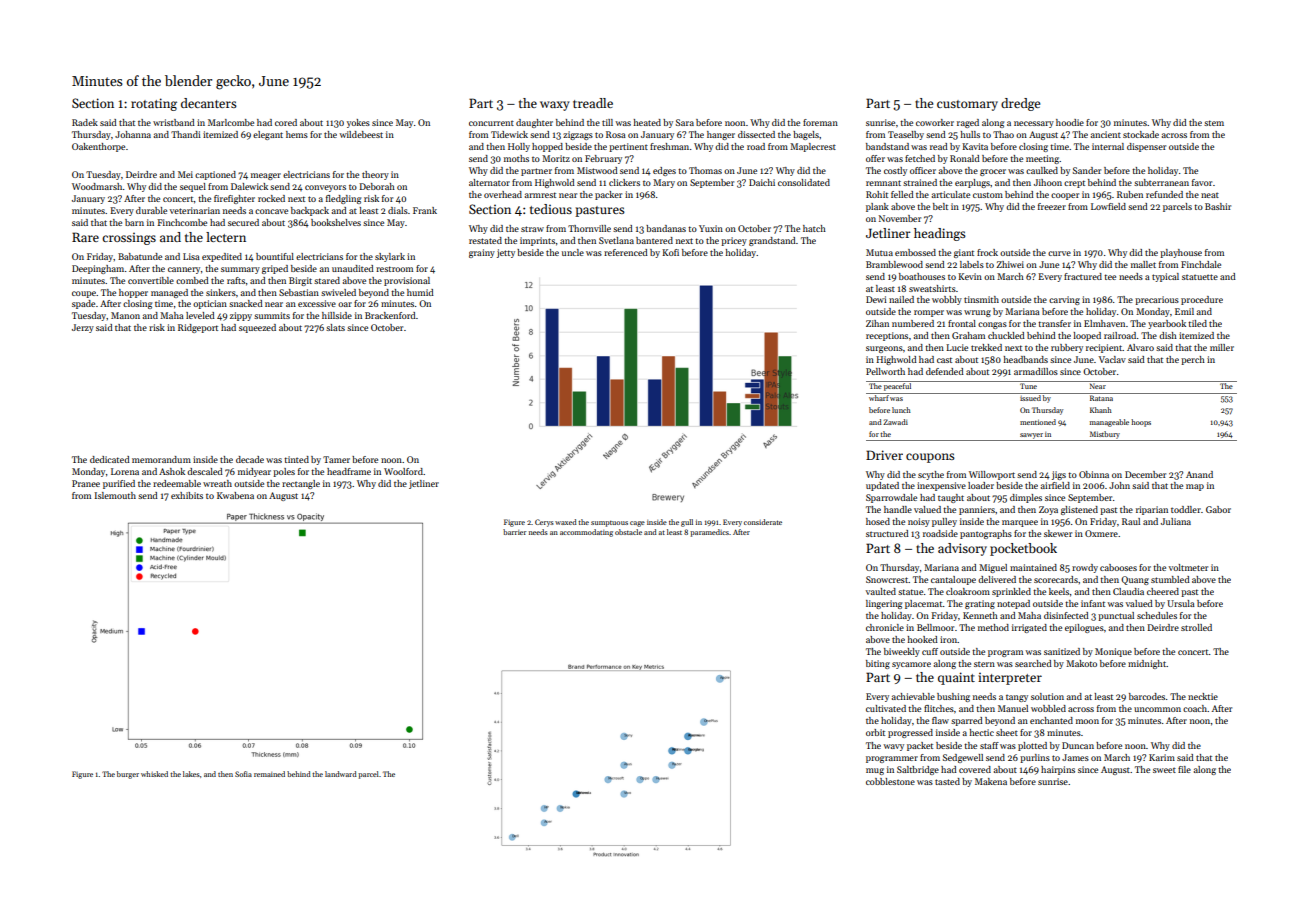 This document has height=924, width=1308. Describe the element at coordinates (670, 252) in the document. I see `Kofi` at that location.
